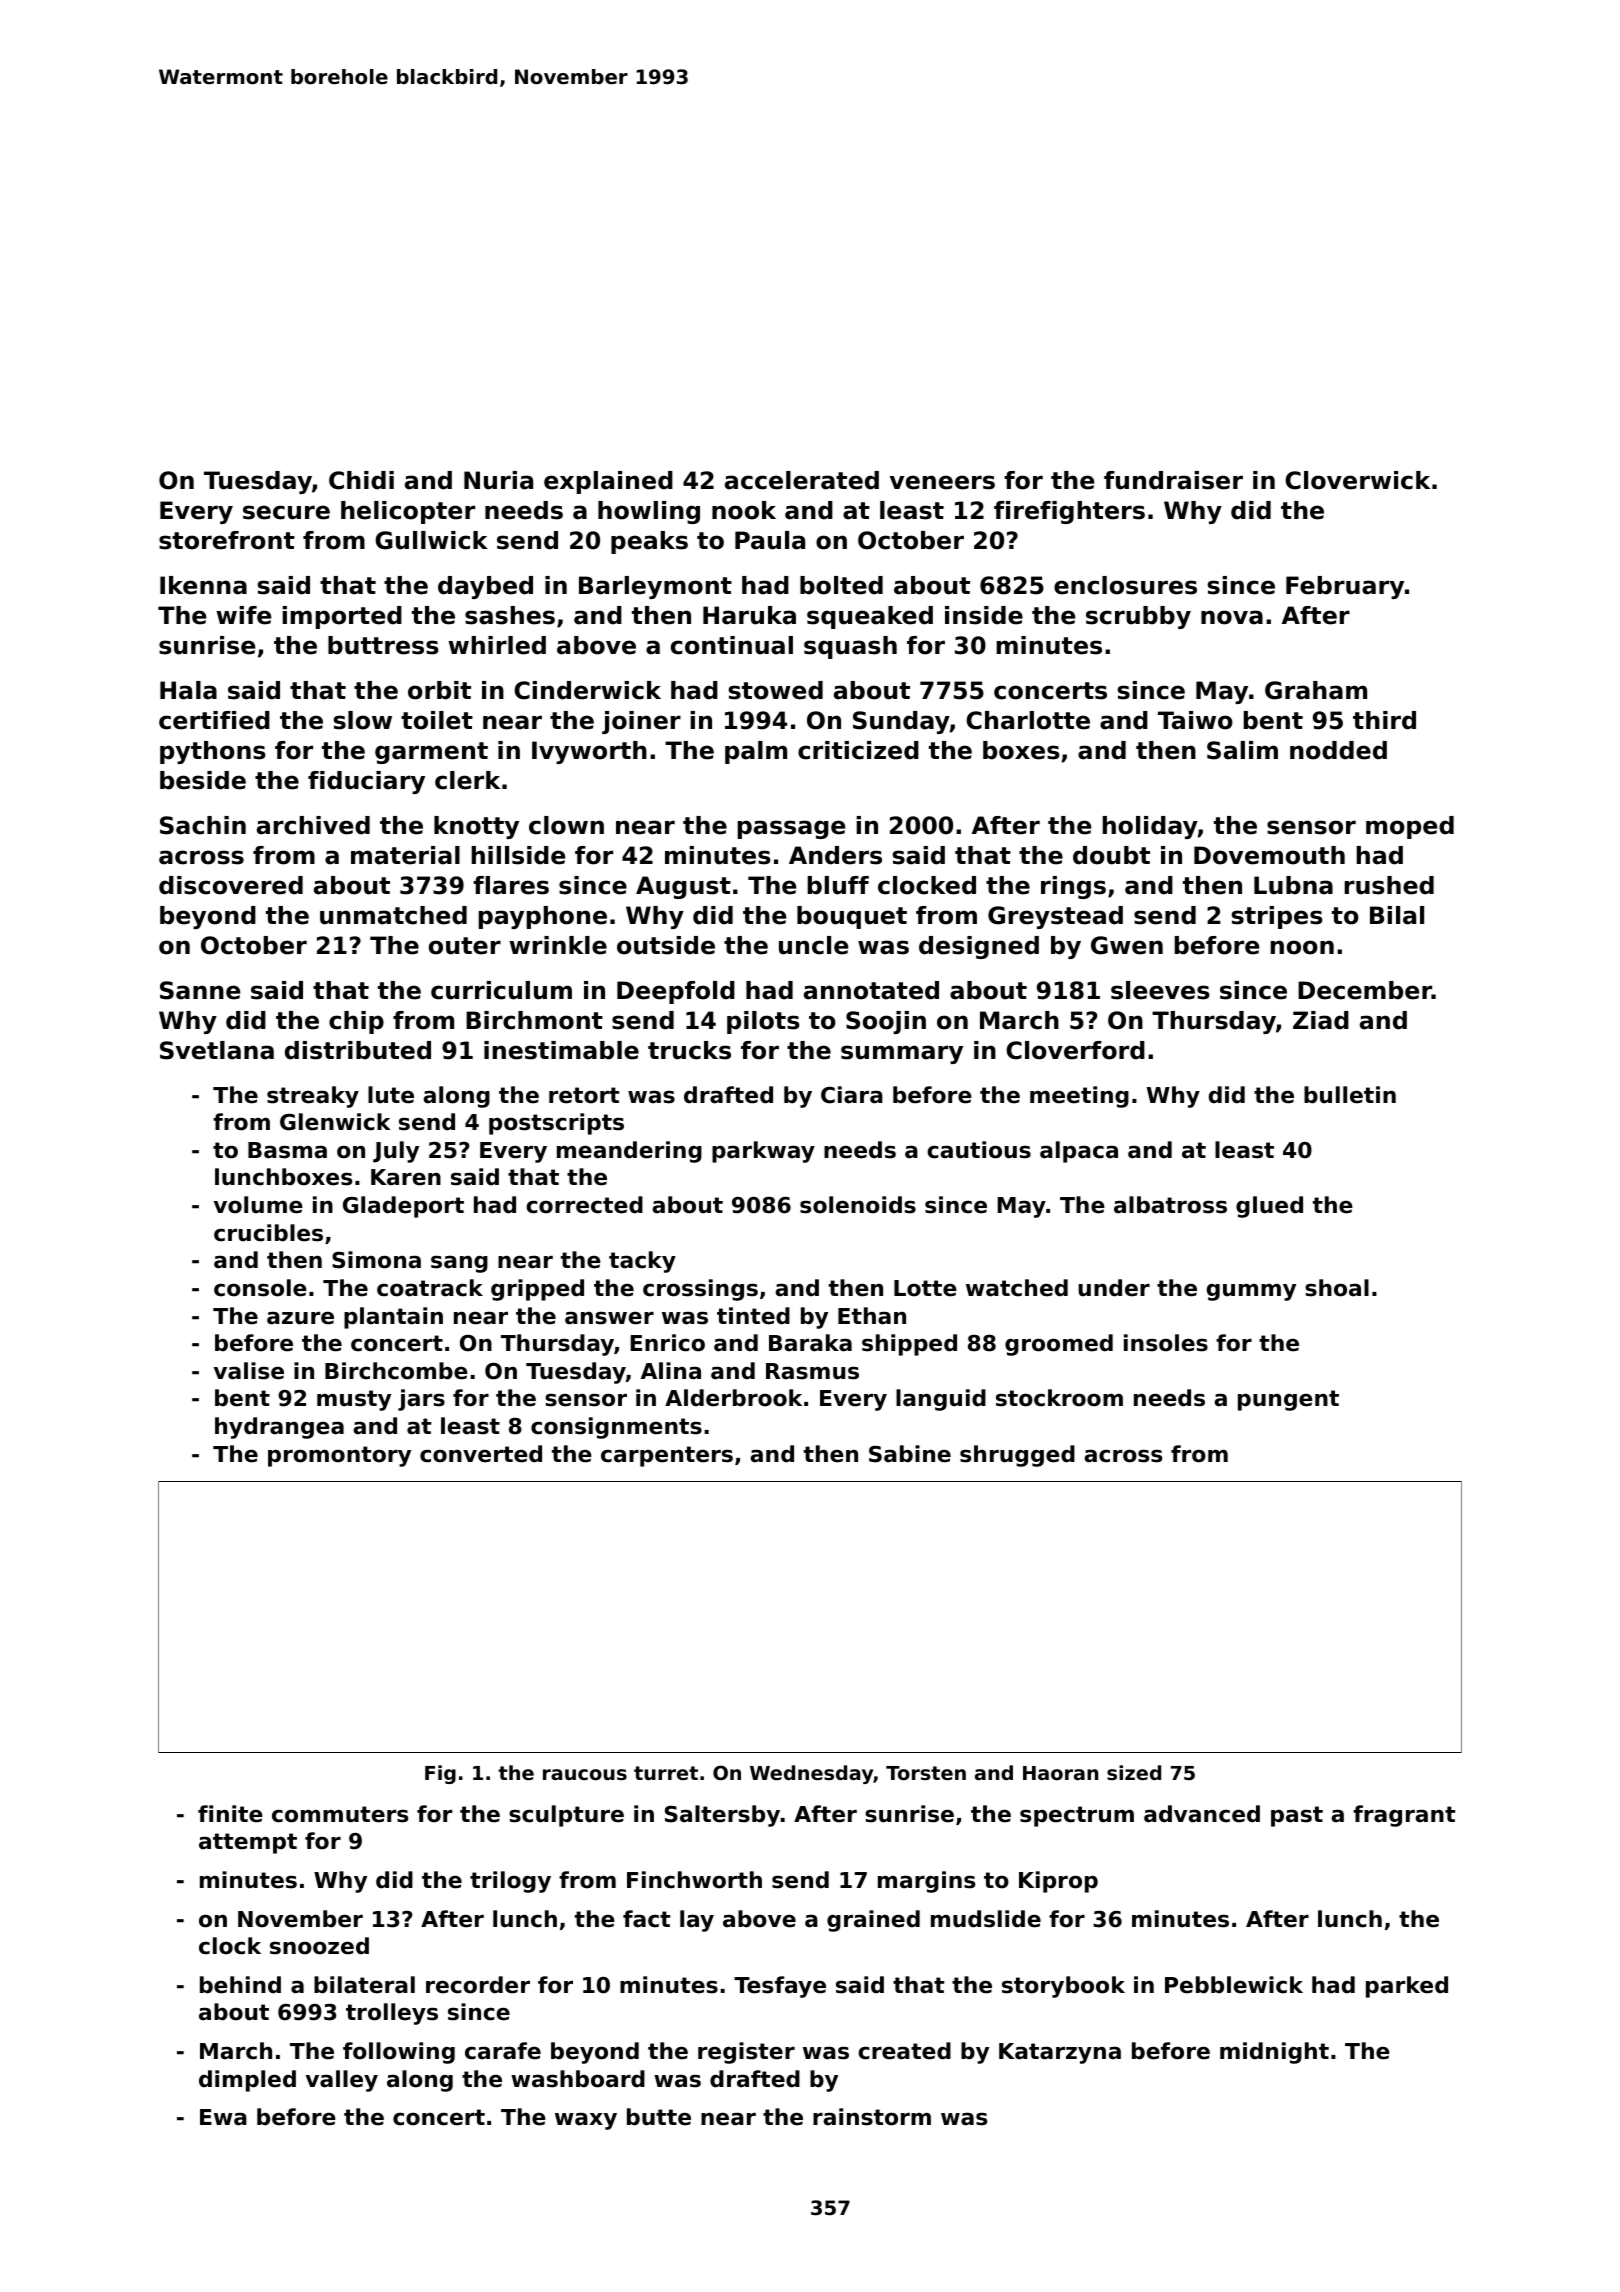 This page has width=1620, height=2292. I want to click on Chidi, so click(361, 480).
